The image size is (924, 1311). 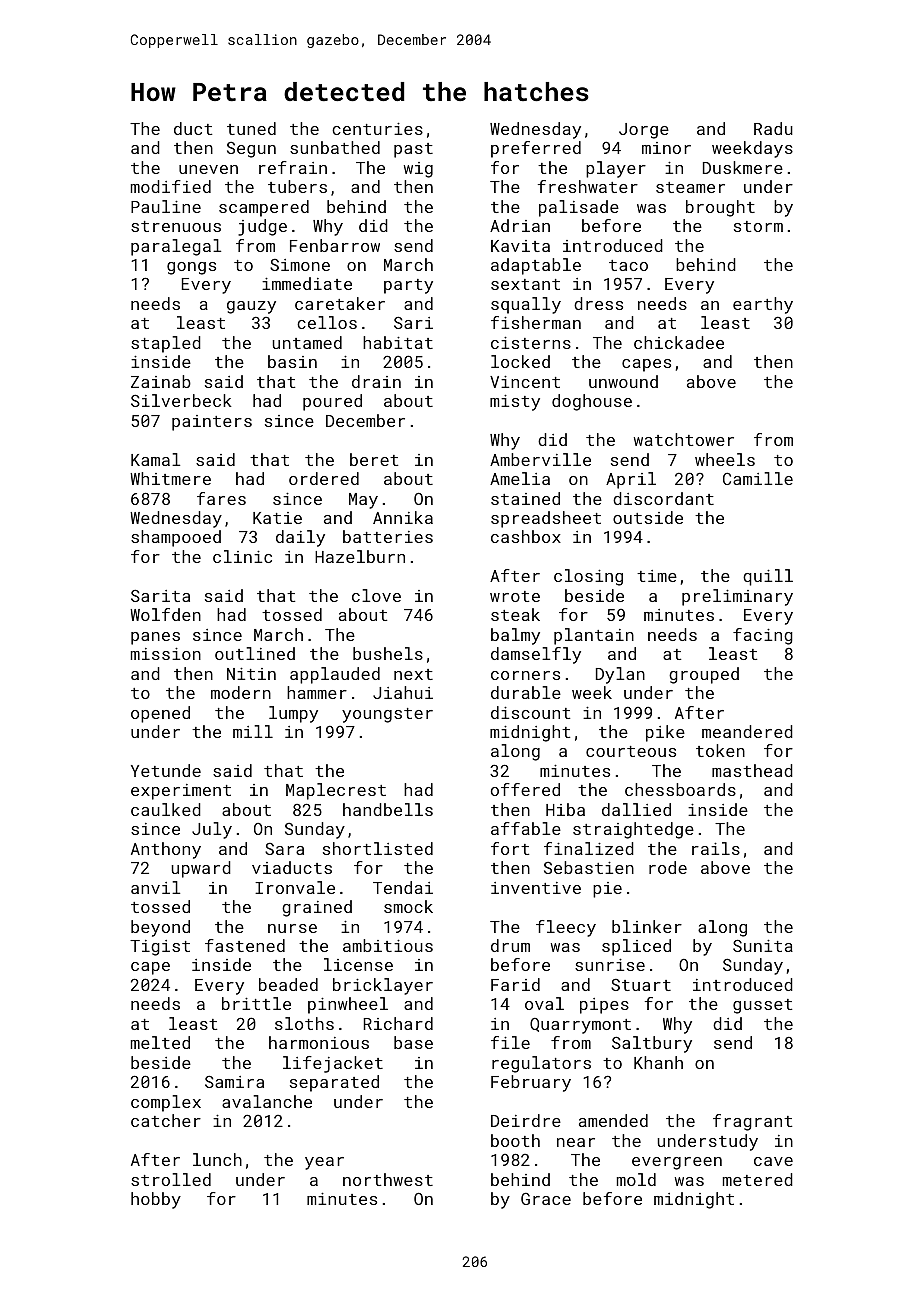 What do you see at coordinates (335, 245) in the screenshot?
I see `Fenbarrow` at bounding box center [335, 245].
